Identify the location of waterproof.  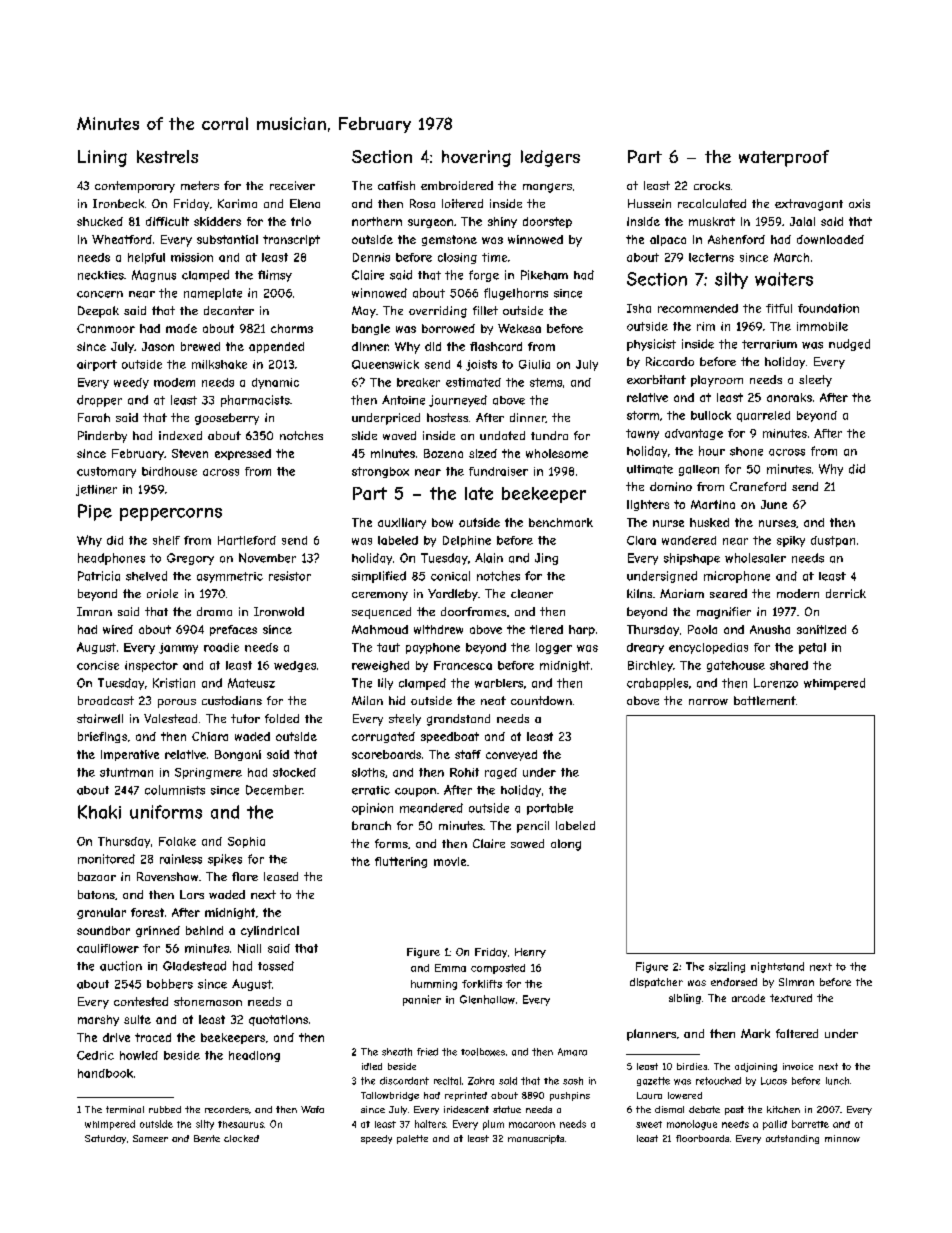
(784, 158).
